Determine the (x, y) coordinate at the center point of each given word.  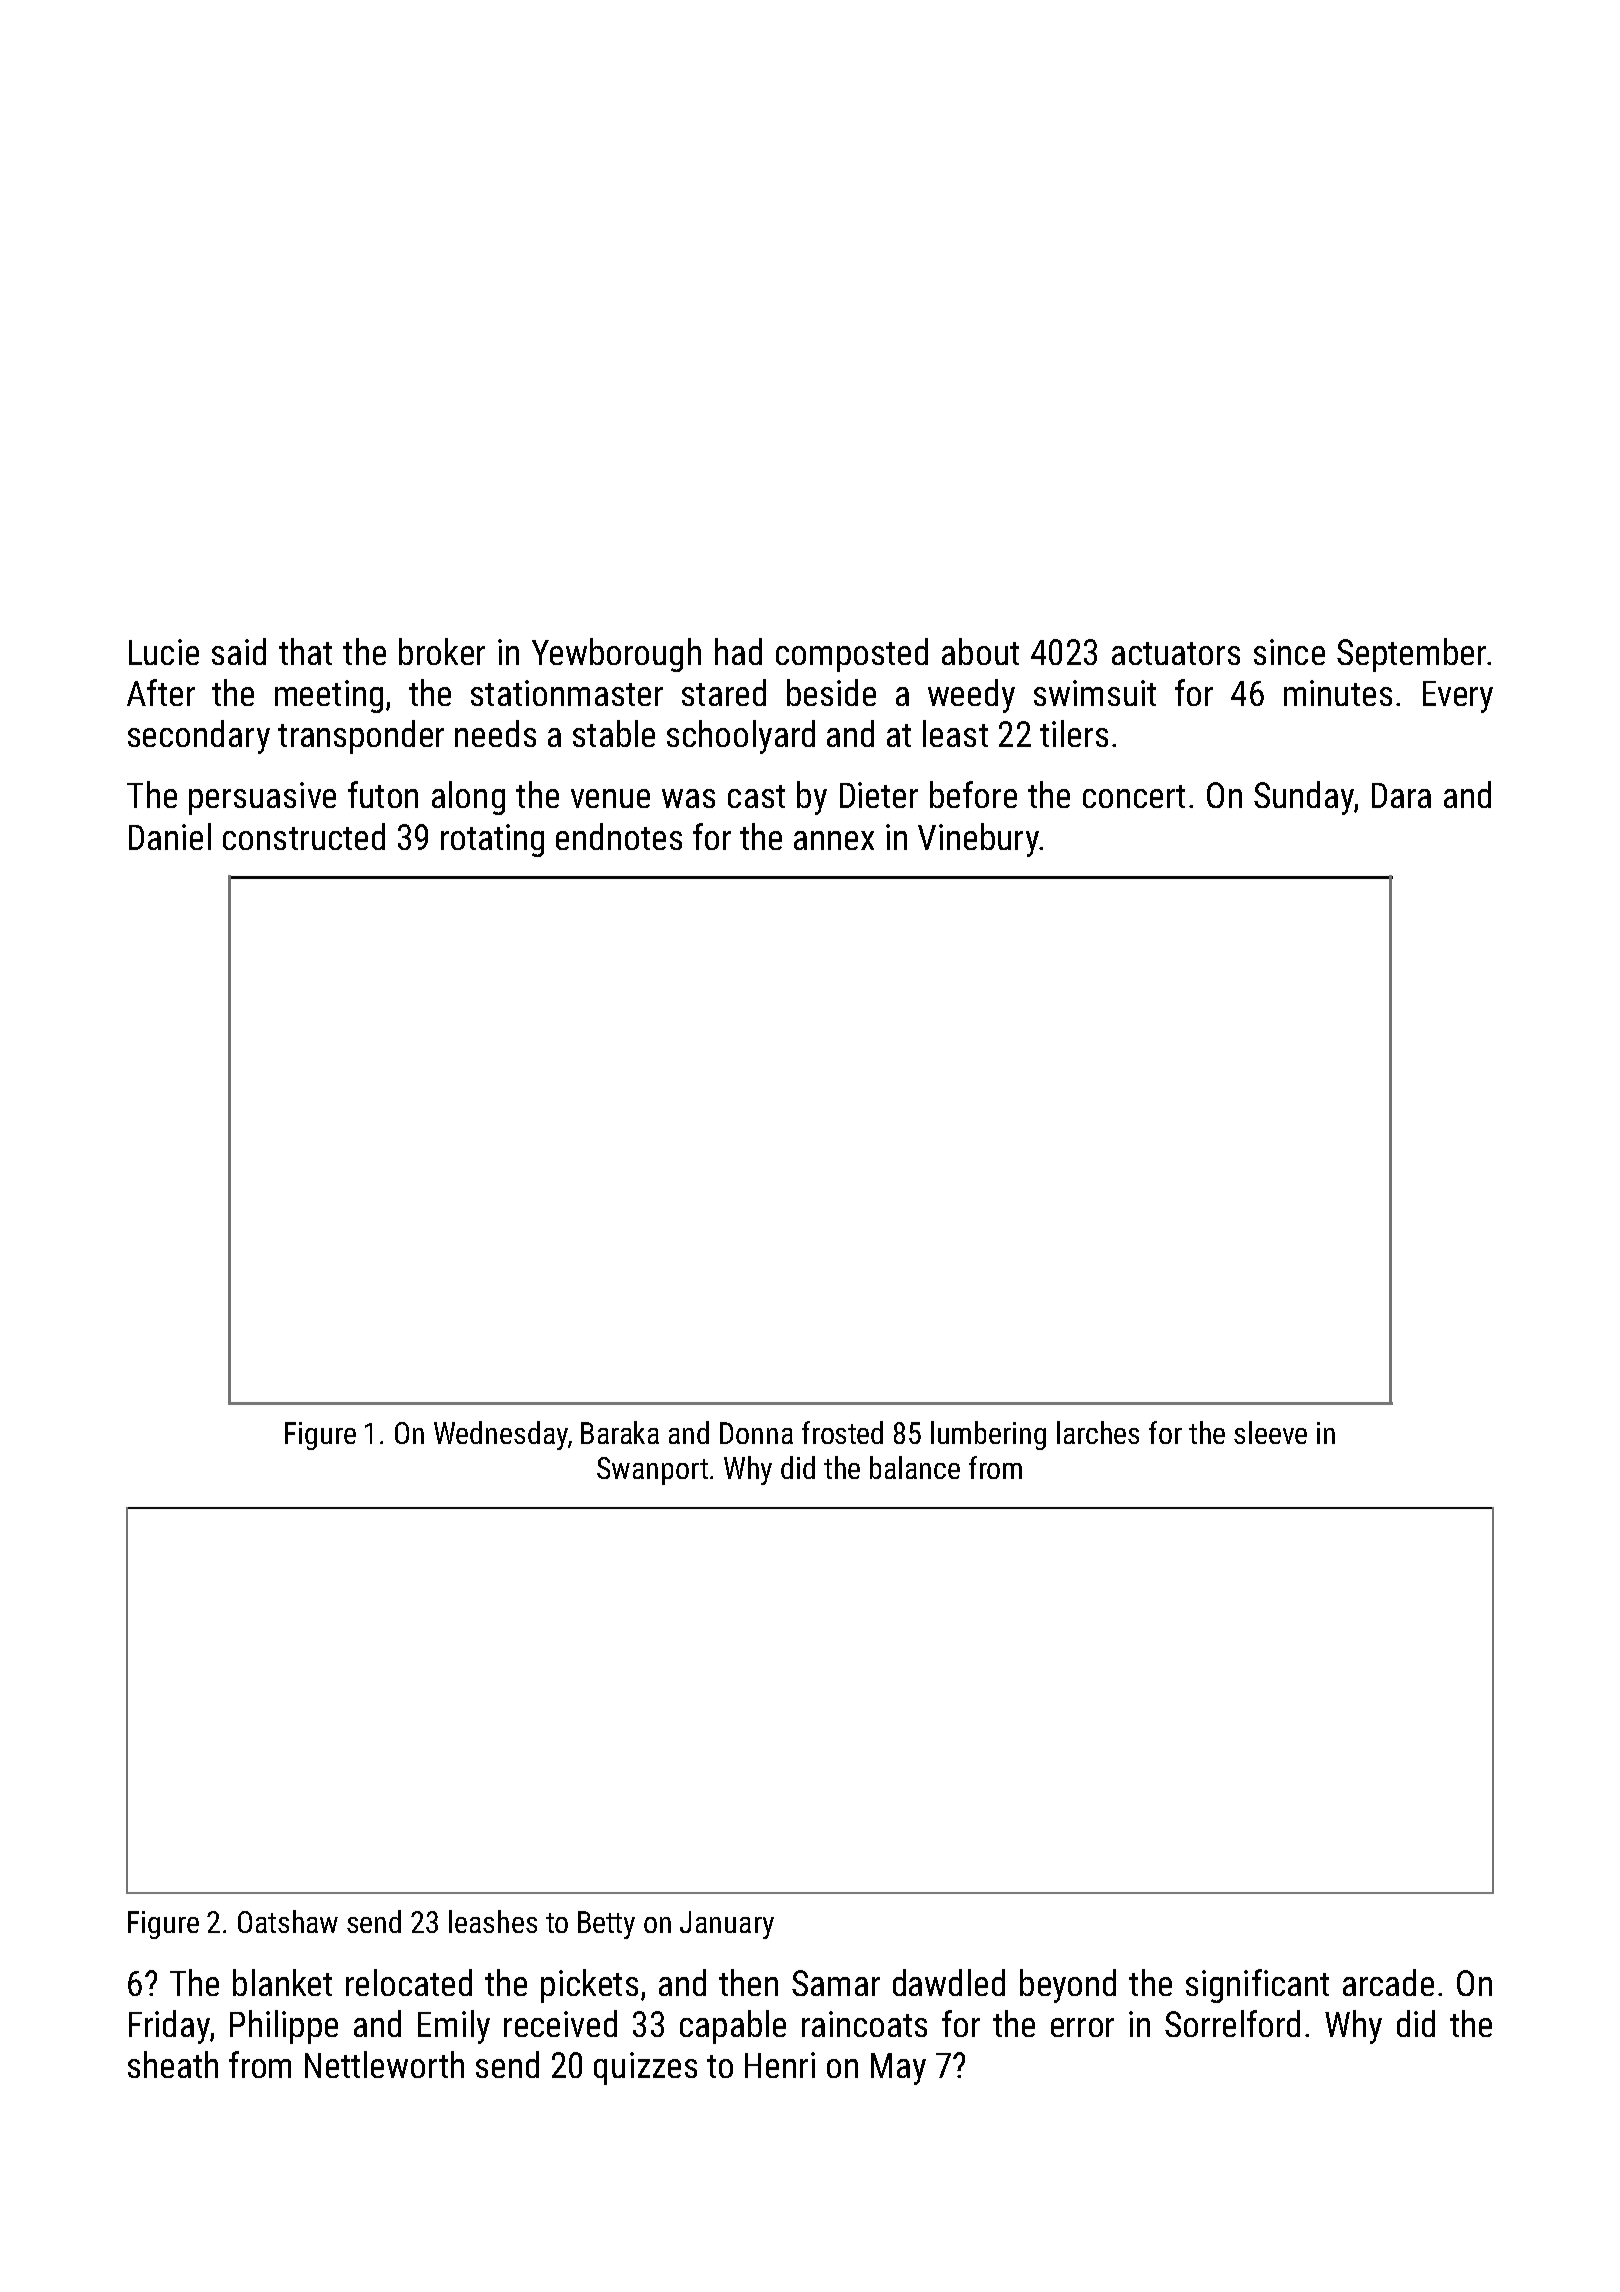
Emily (454, 2027)
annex (834, 840)
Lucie (164, 652)
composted (852, 655)
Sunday (1304, 798)
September (1411, 655)
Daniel (170, 836)
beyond (1068, 1986)
